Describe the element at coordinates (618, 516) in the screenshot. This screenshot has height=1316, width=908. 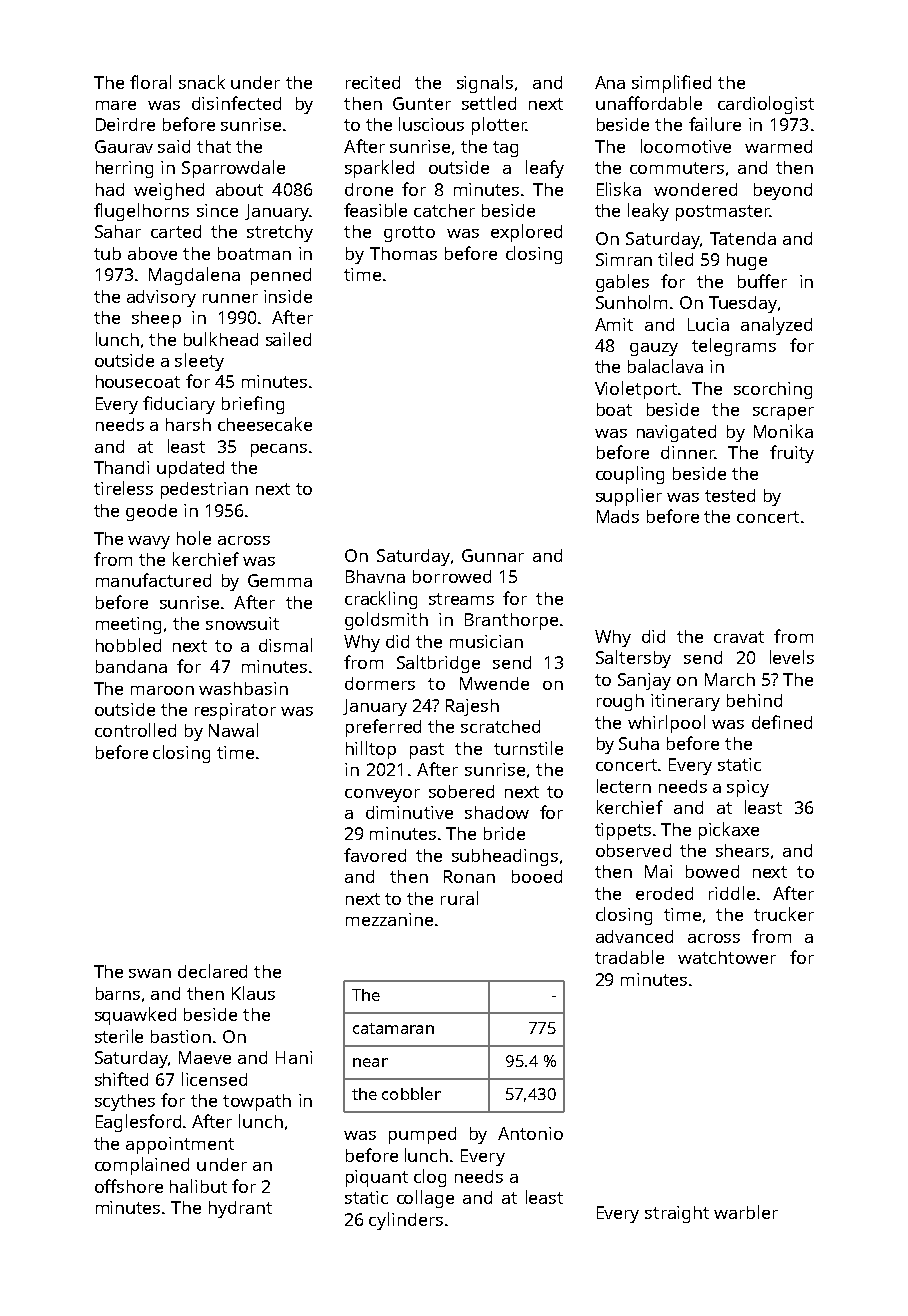
I see `Mads` at that location.
